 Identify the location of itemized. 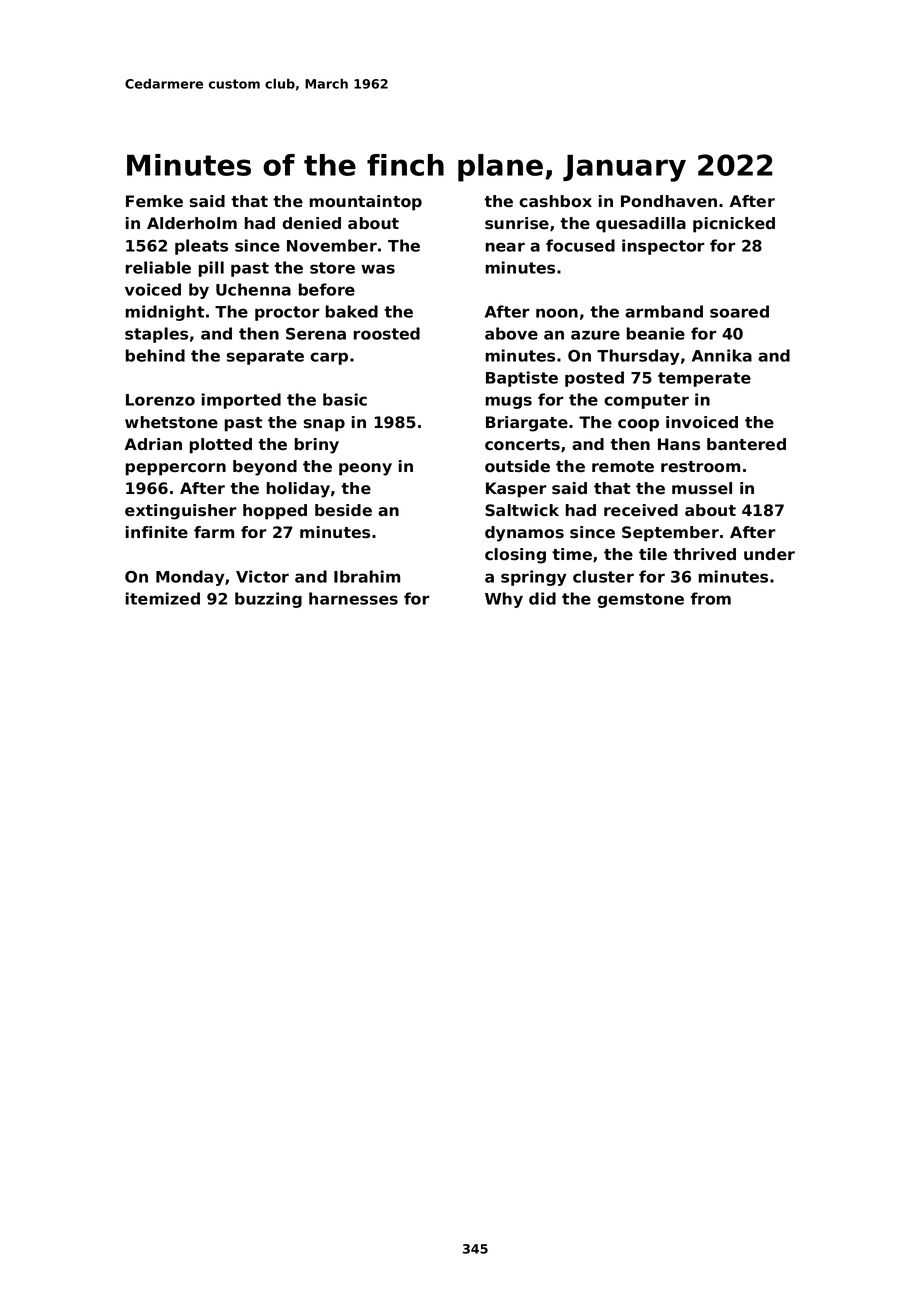
(163, 598).
